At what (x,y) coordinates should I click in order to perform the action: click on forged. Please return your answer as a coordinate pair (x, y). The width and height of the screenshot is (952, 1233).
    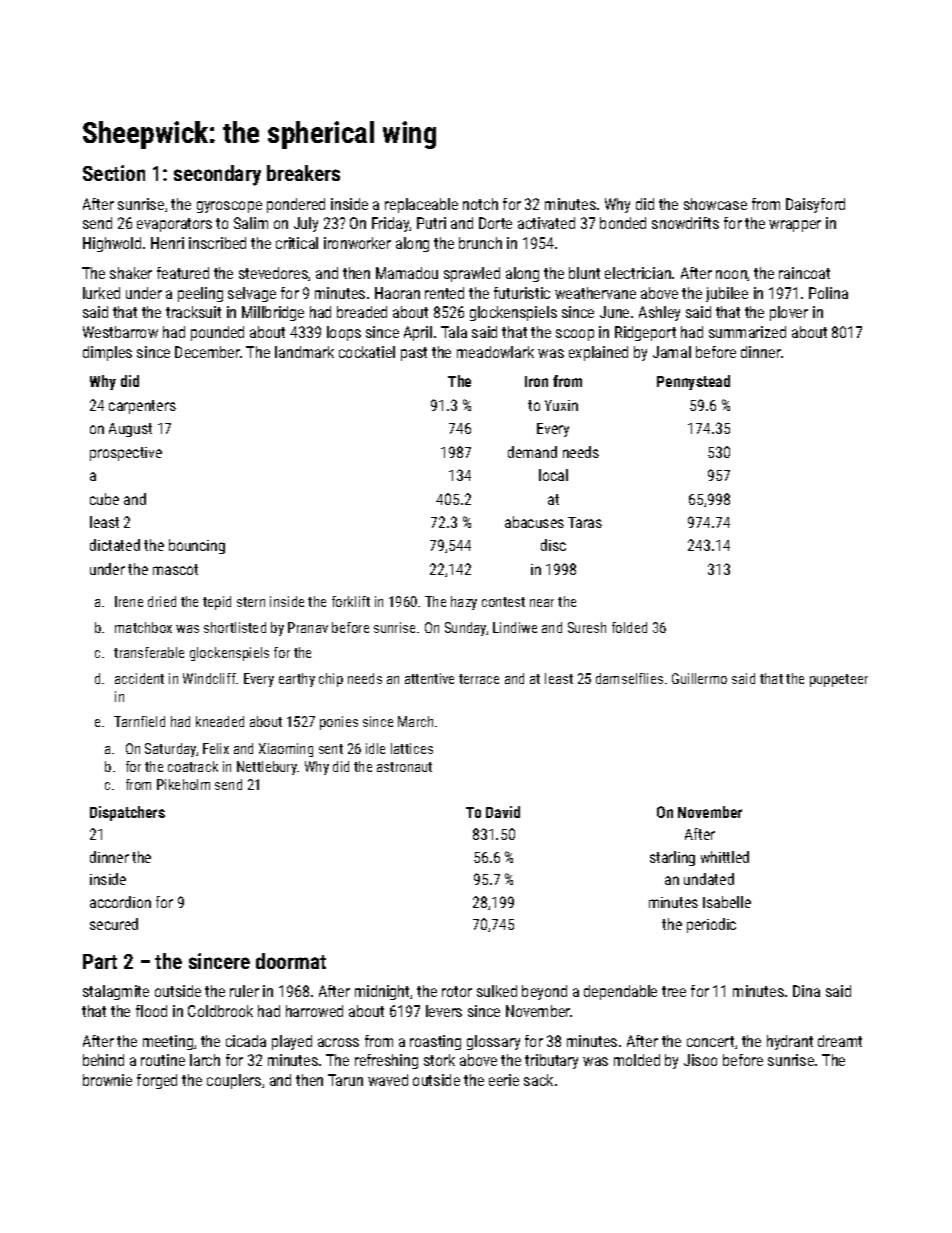
    Looking at the image, I should click on (157, 1081).
